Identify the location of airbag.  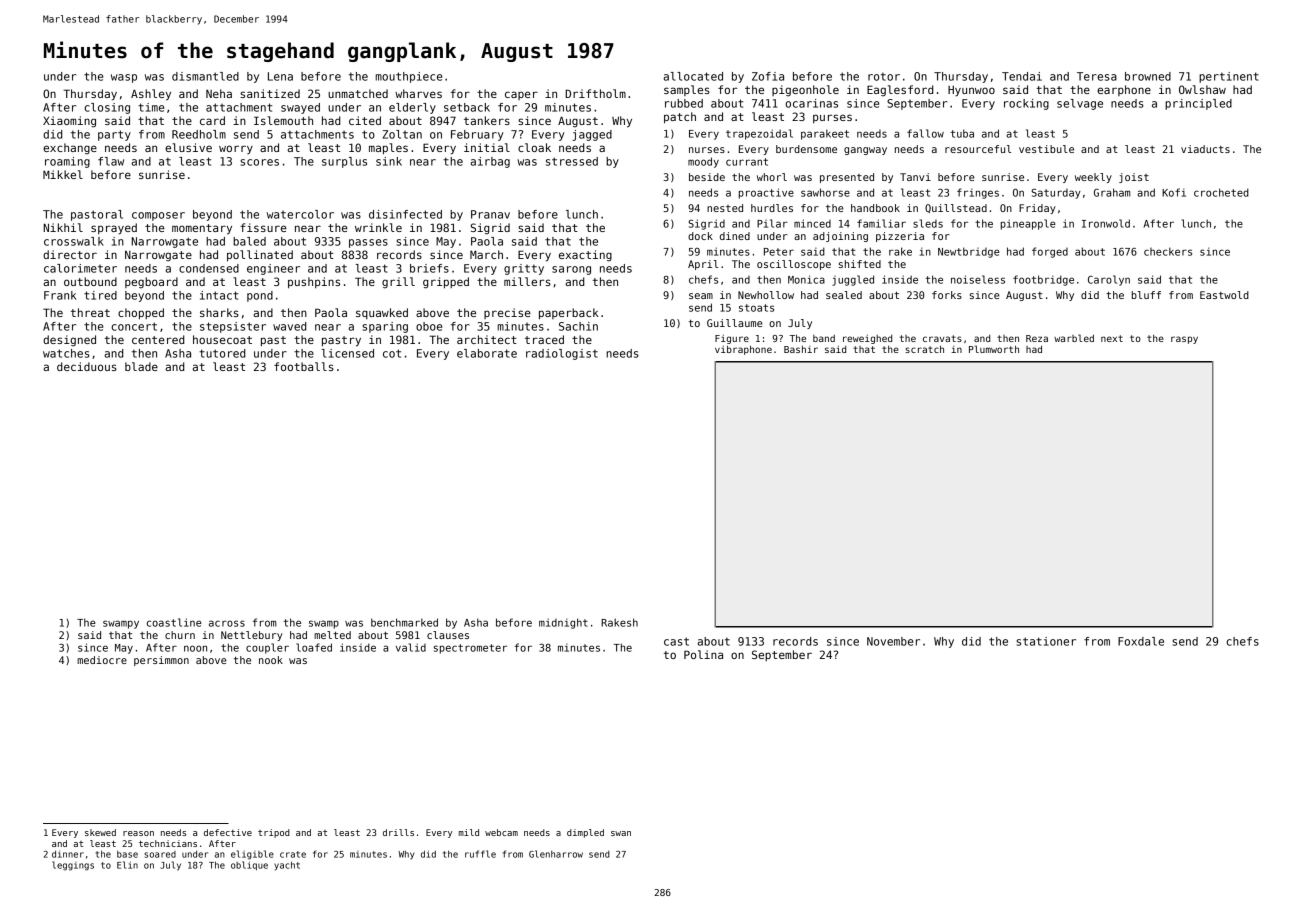
(490, 162).
